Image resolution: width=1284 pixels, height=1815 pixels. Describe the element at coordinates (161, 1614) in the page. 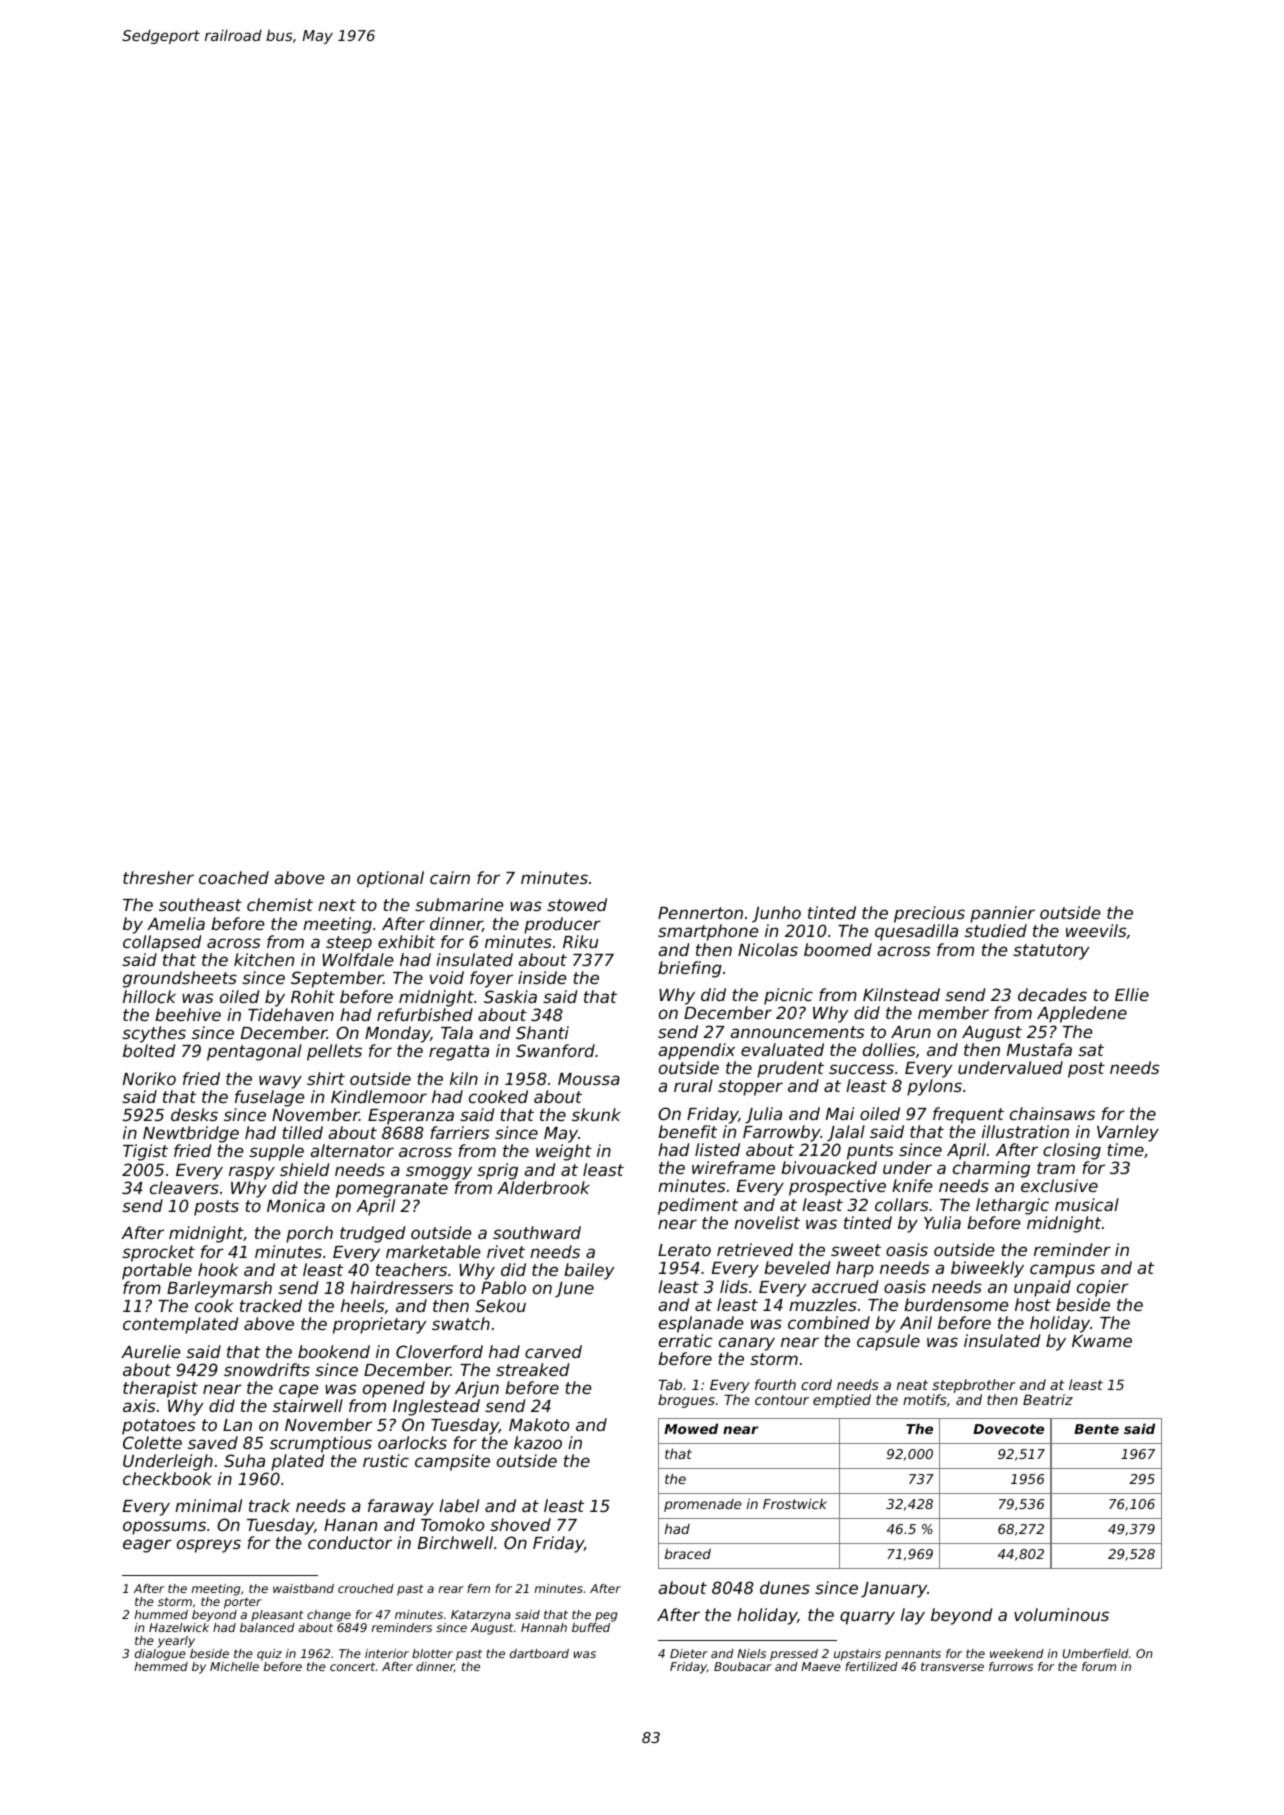

I see `hummed` at that location.
